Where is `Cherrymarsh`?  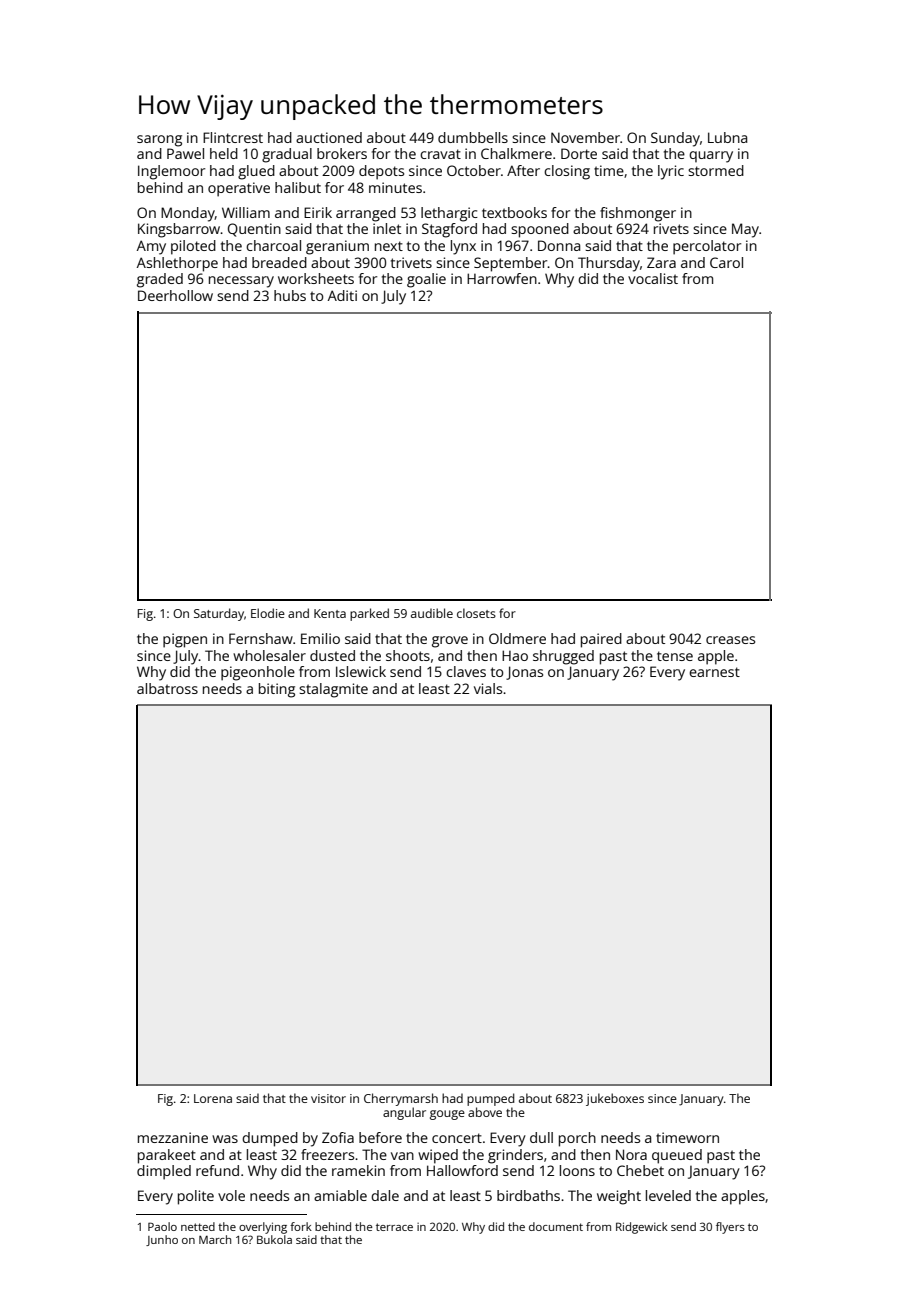
Cherrymarsh is located at coordinates (401, 1099).
